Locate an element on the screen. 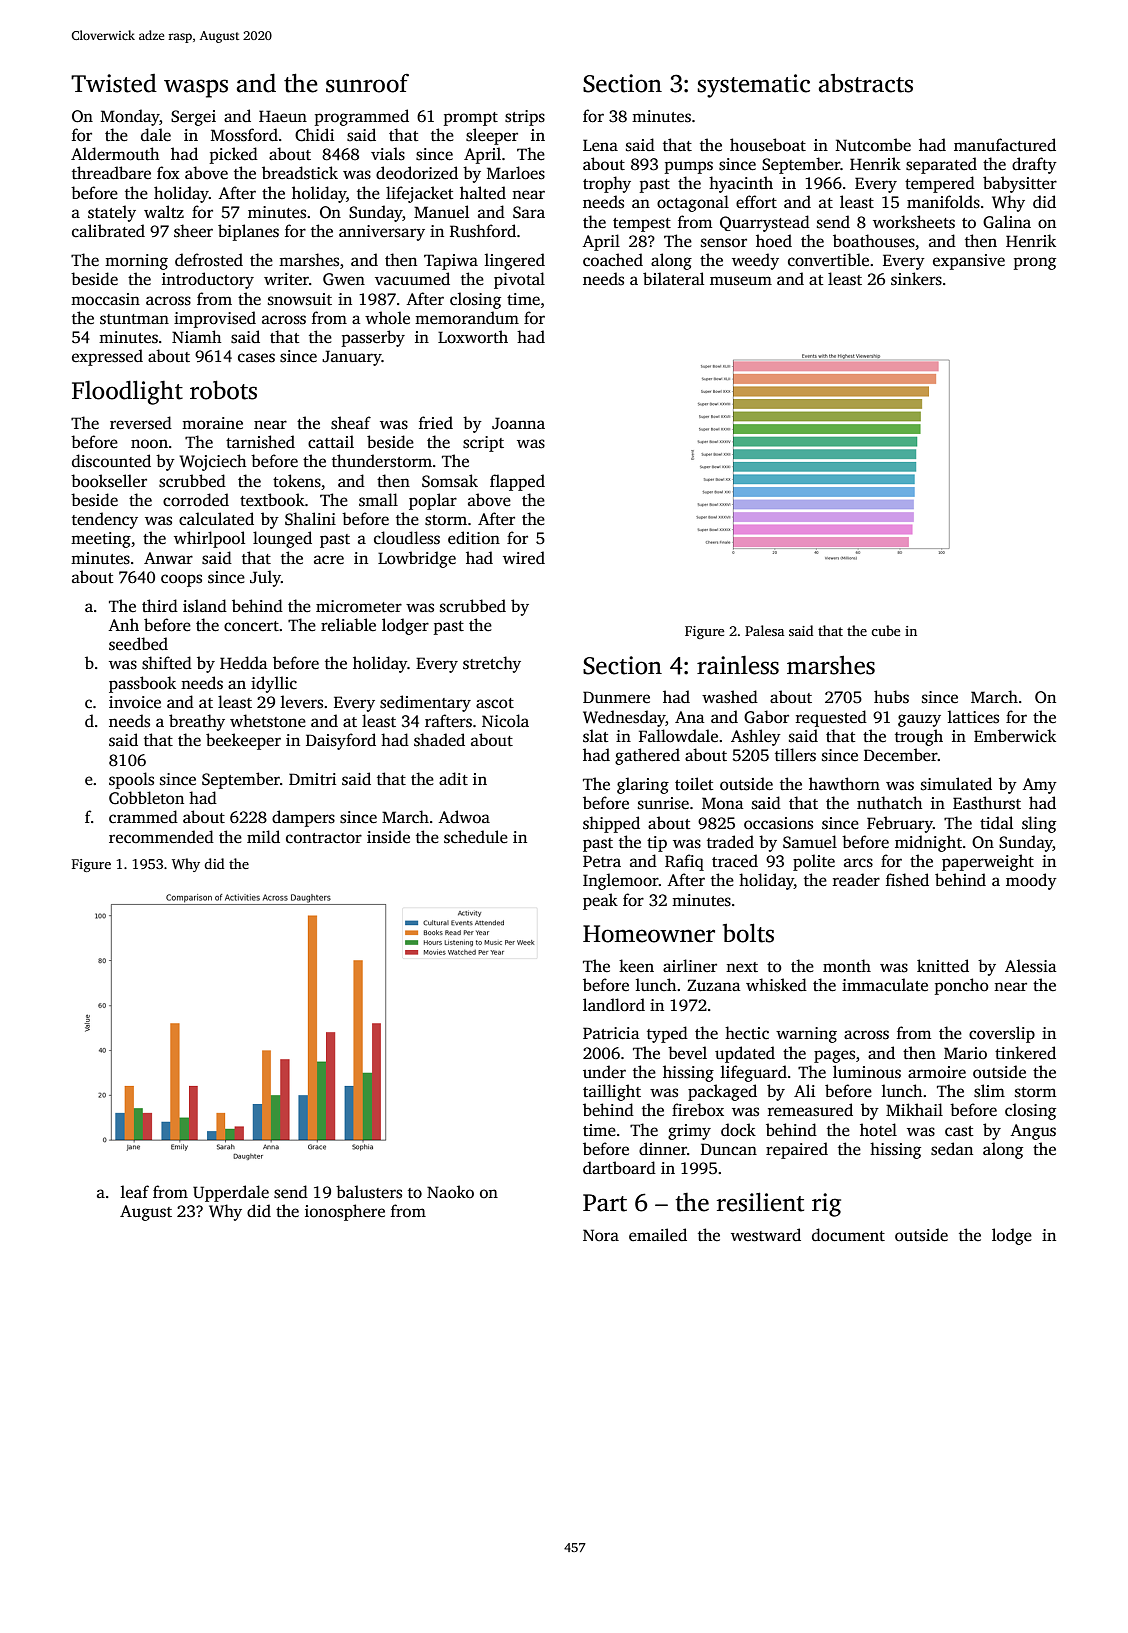 This screenshot has width=1128, height=1633. sunroof is located at coordinates (367, 83).
